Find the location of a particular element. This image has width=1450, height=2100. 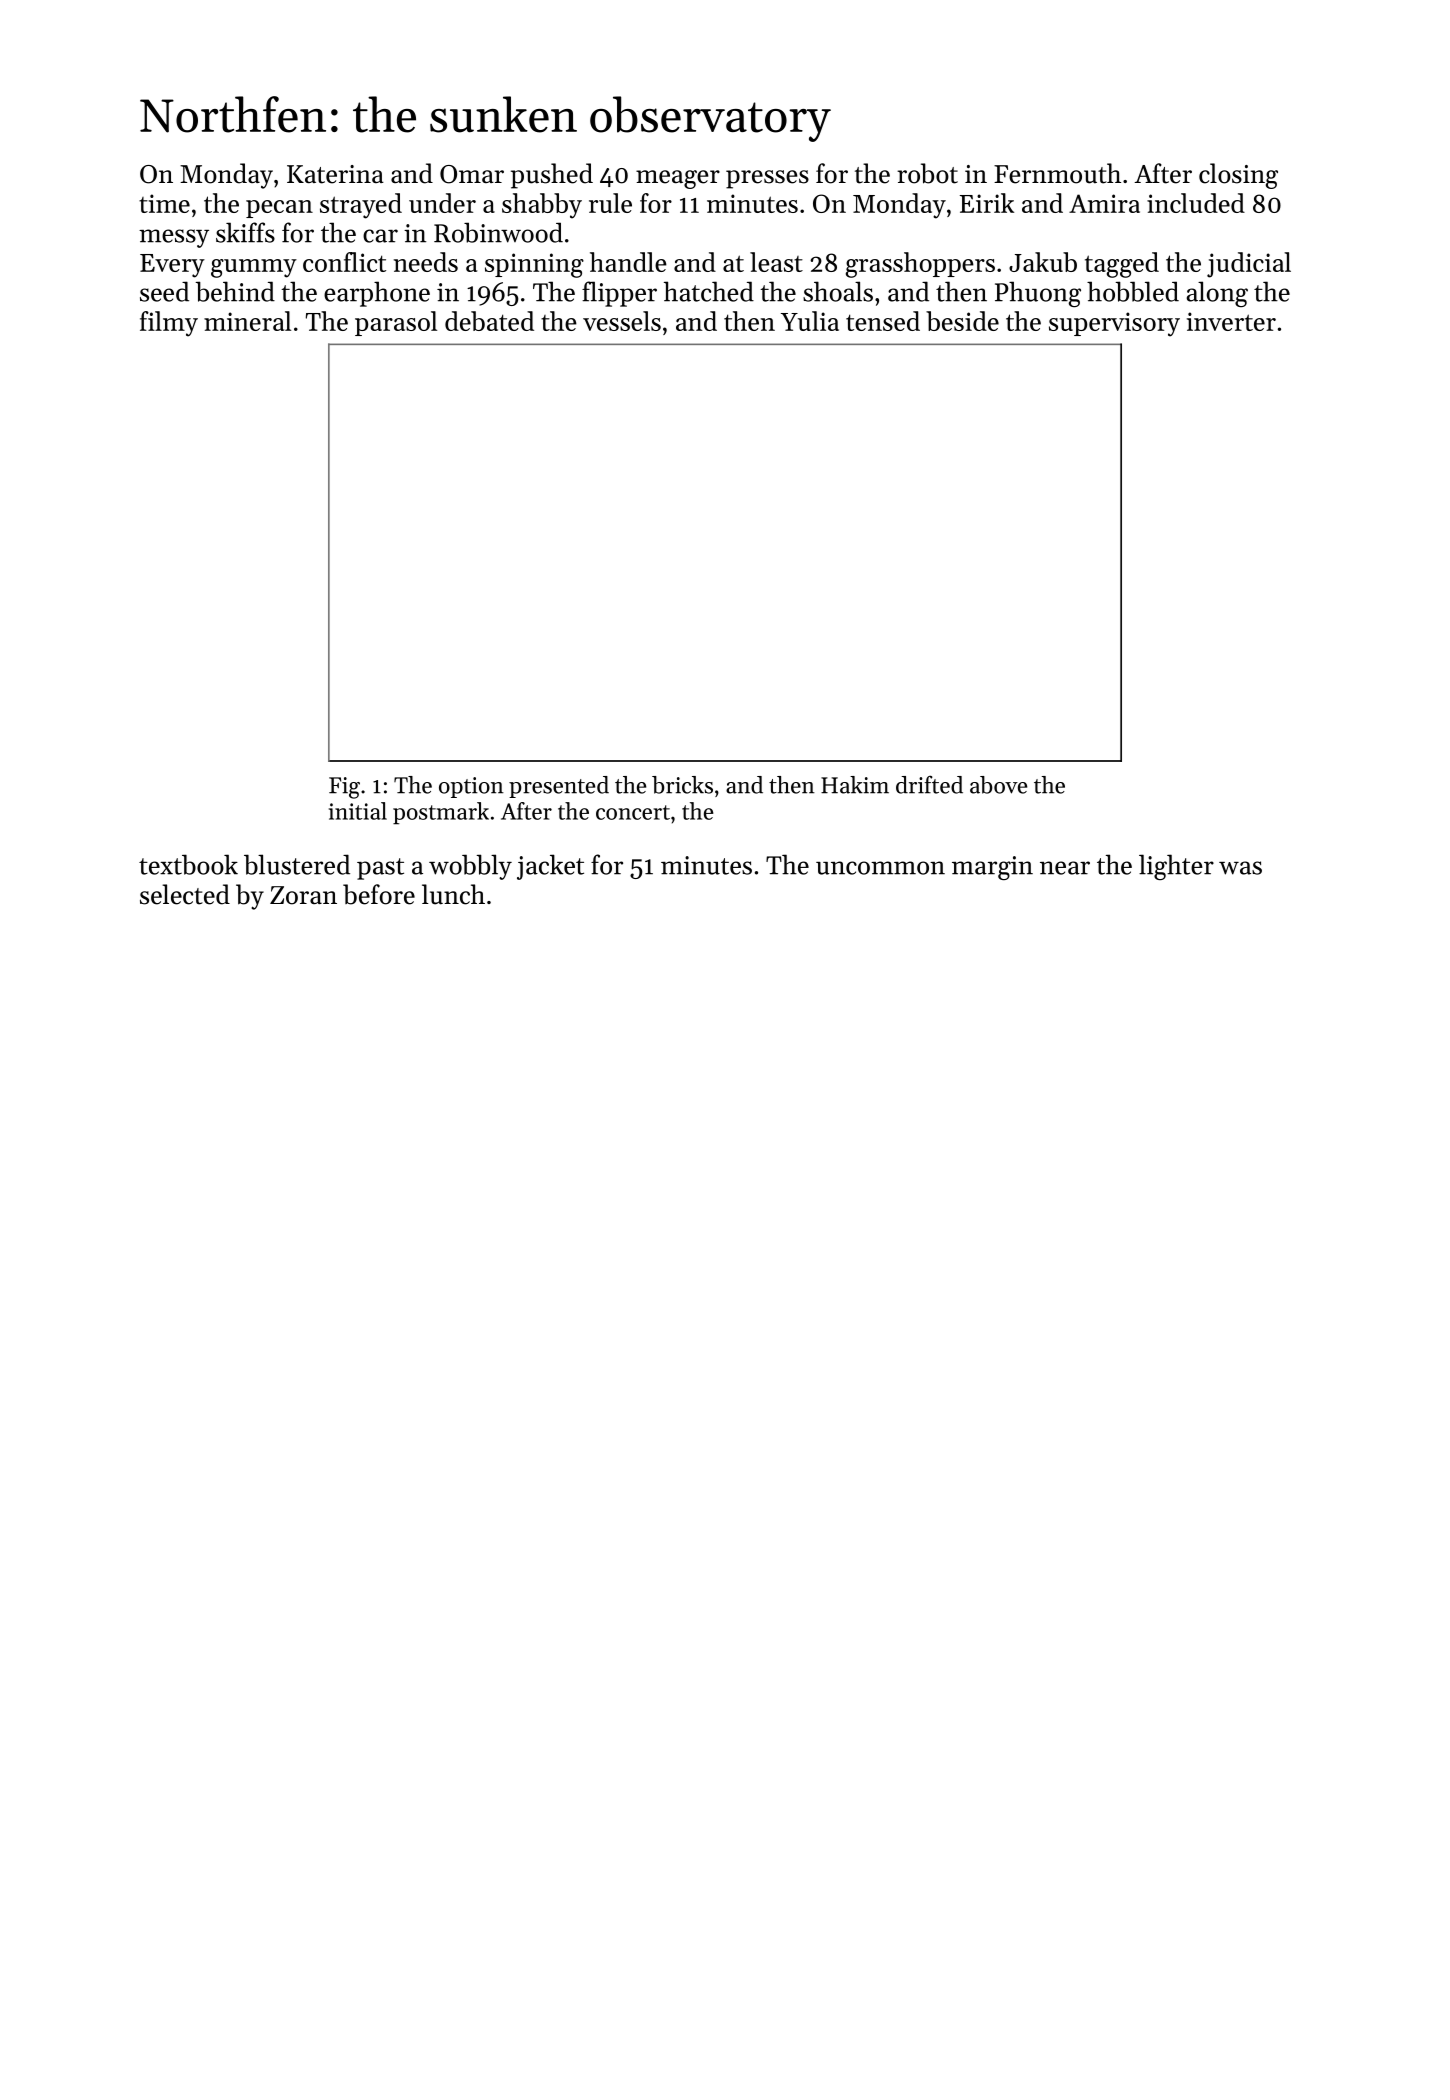

filmy is located at coordinates (169, 324).
